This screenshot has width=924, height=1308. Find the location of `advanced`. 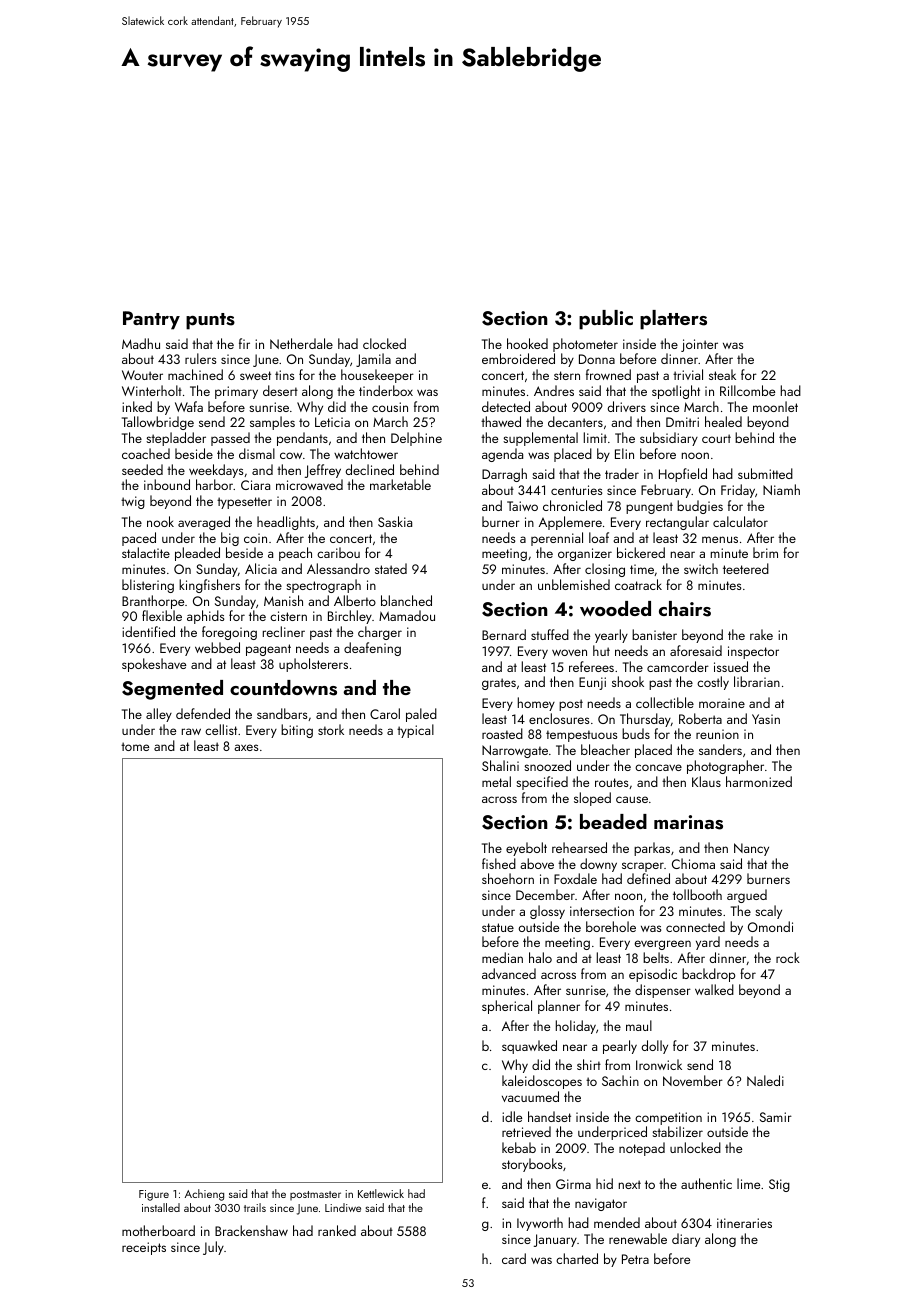

advanced is located at coordinates (509, 973).
